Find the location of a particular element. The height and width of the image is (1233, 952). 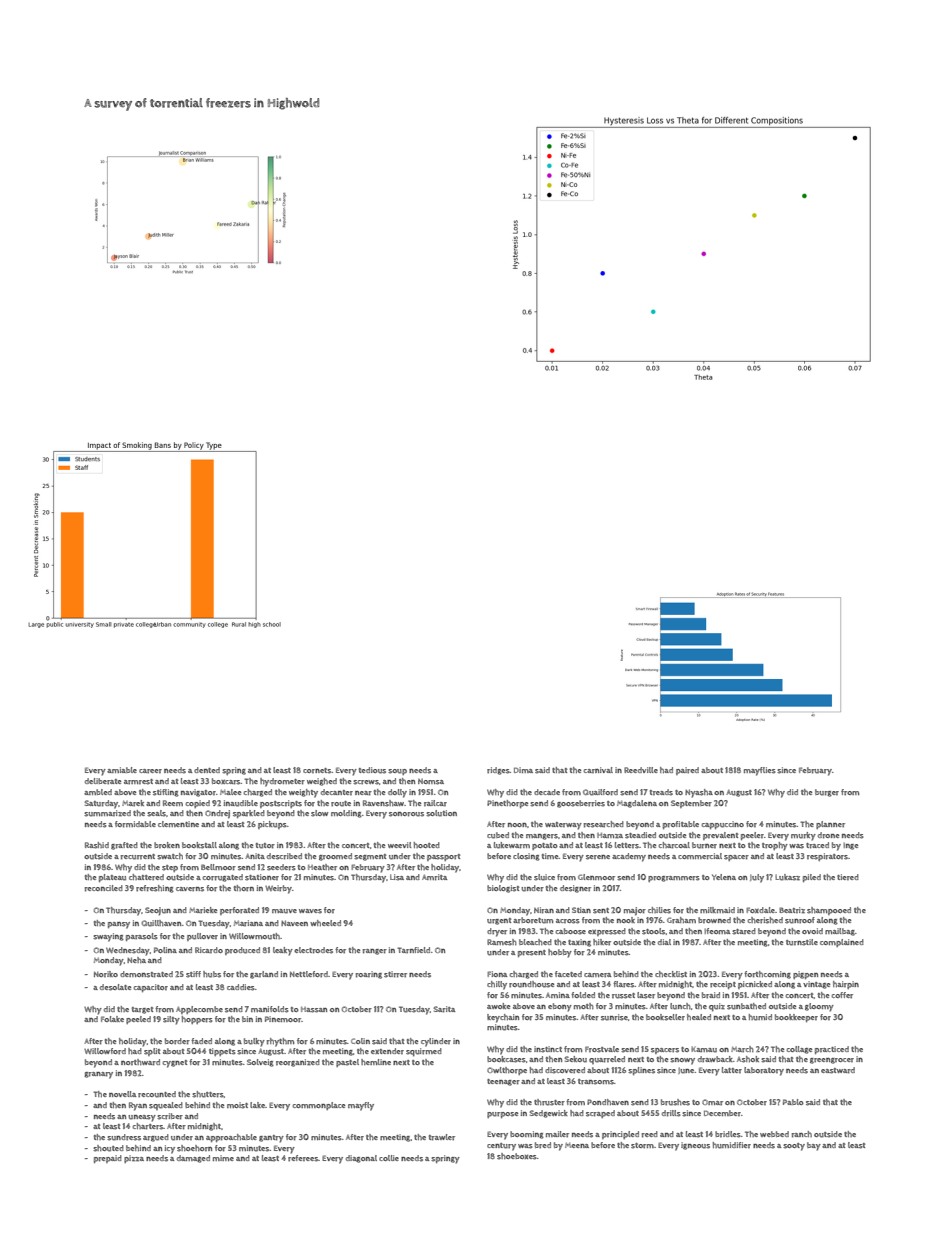

paired is located at coordinates (687, 771).
